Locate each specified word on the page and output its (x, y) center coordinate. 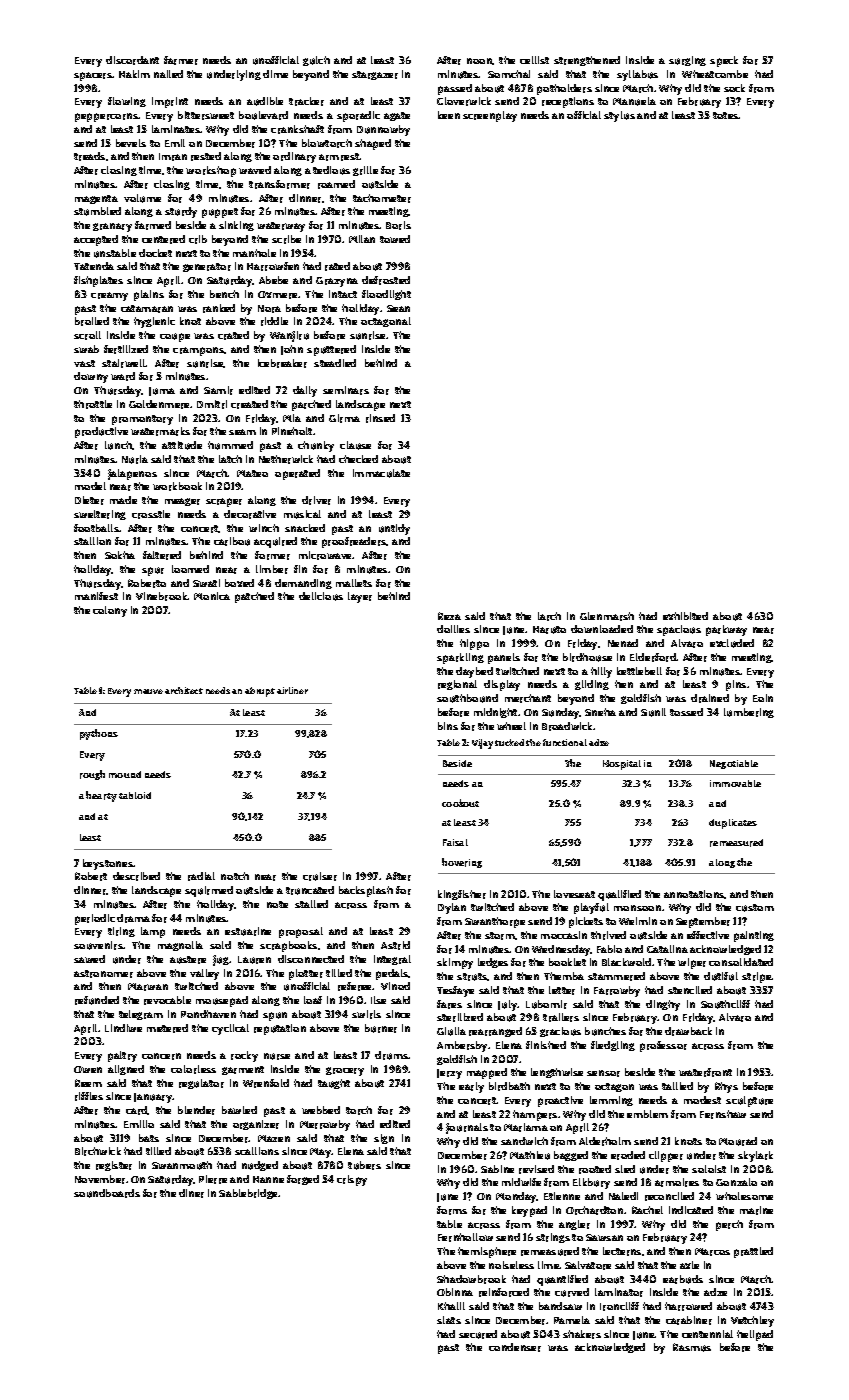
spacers (93, 76)
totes (726, 115)
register (114, 1166)
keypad (529, 1211)
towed (395, 239)
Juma (162, 391)
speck (724, 61)
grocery (345, 1071)
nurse (277, 1056)
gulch (316, 61)
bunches (605, 1031)
